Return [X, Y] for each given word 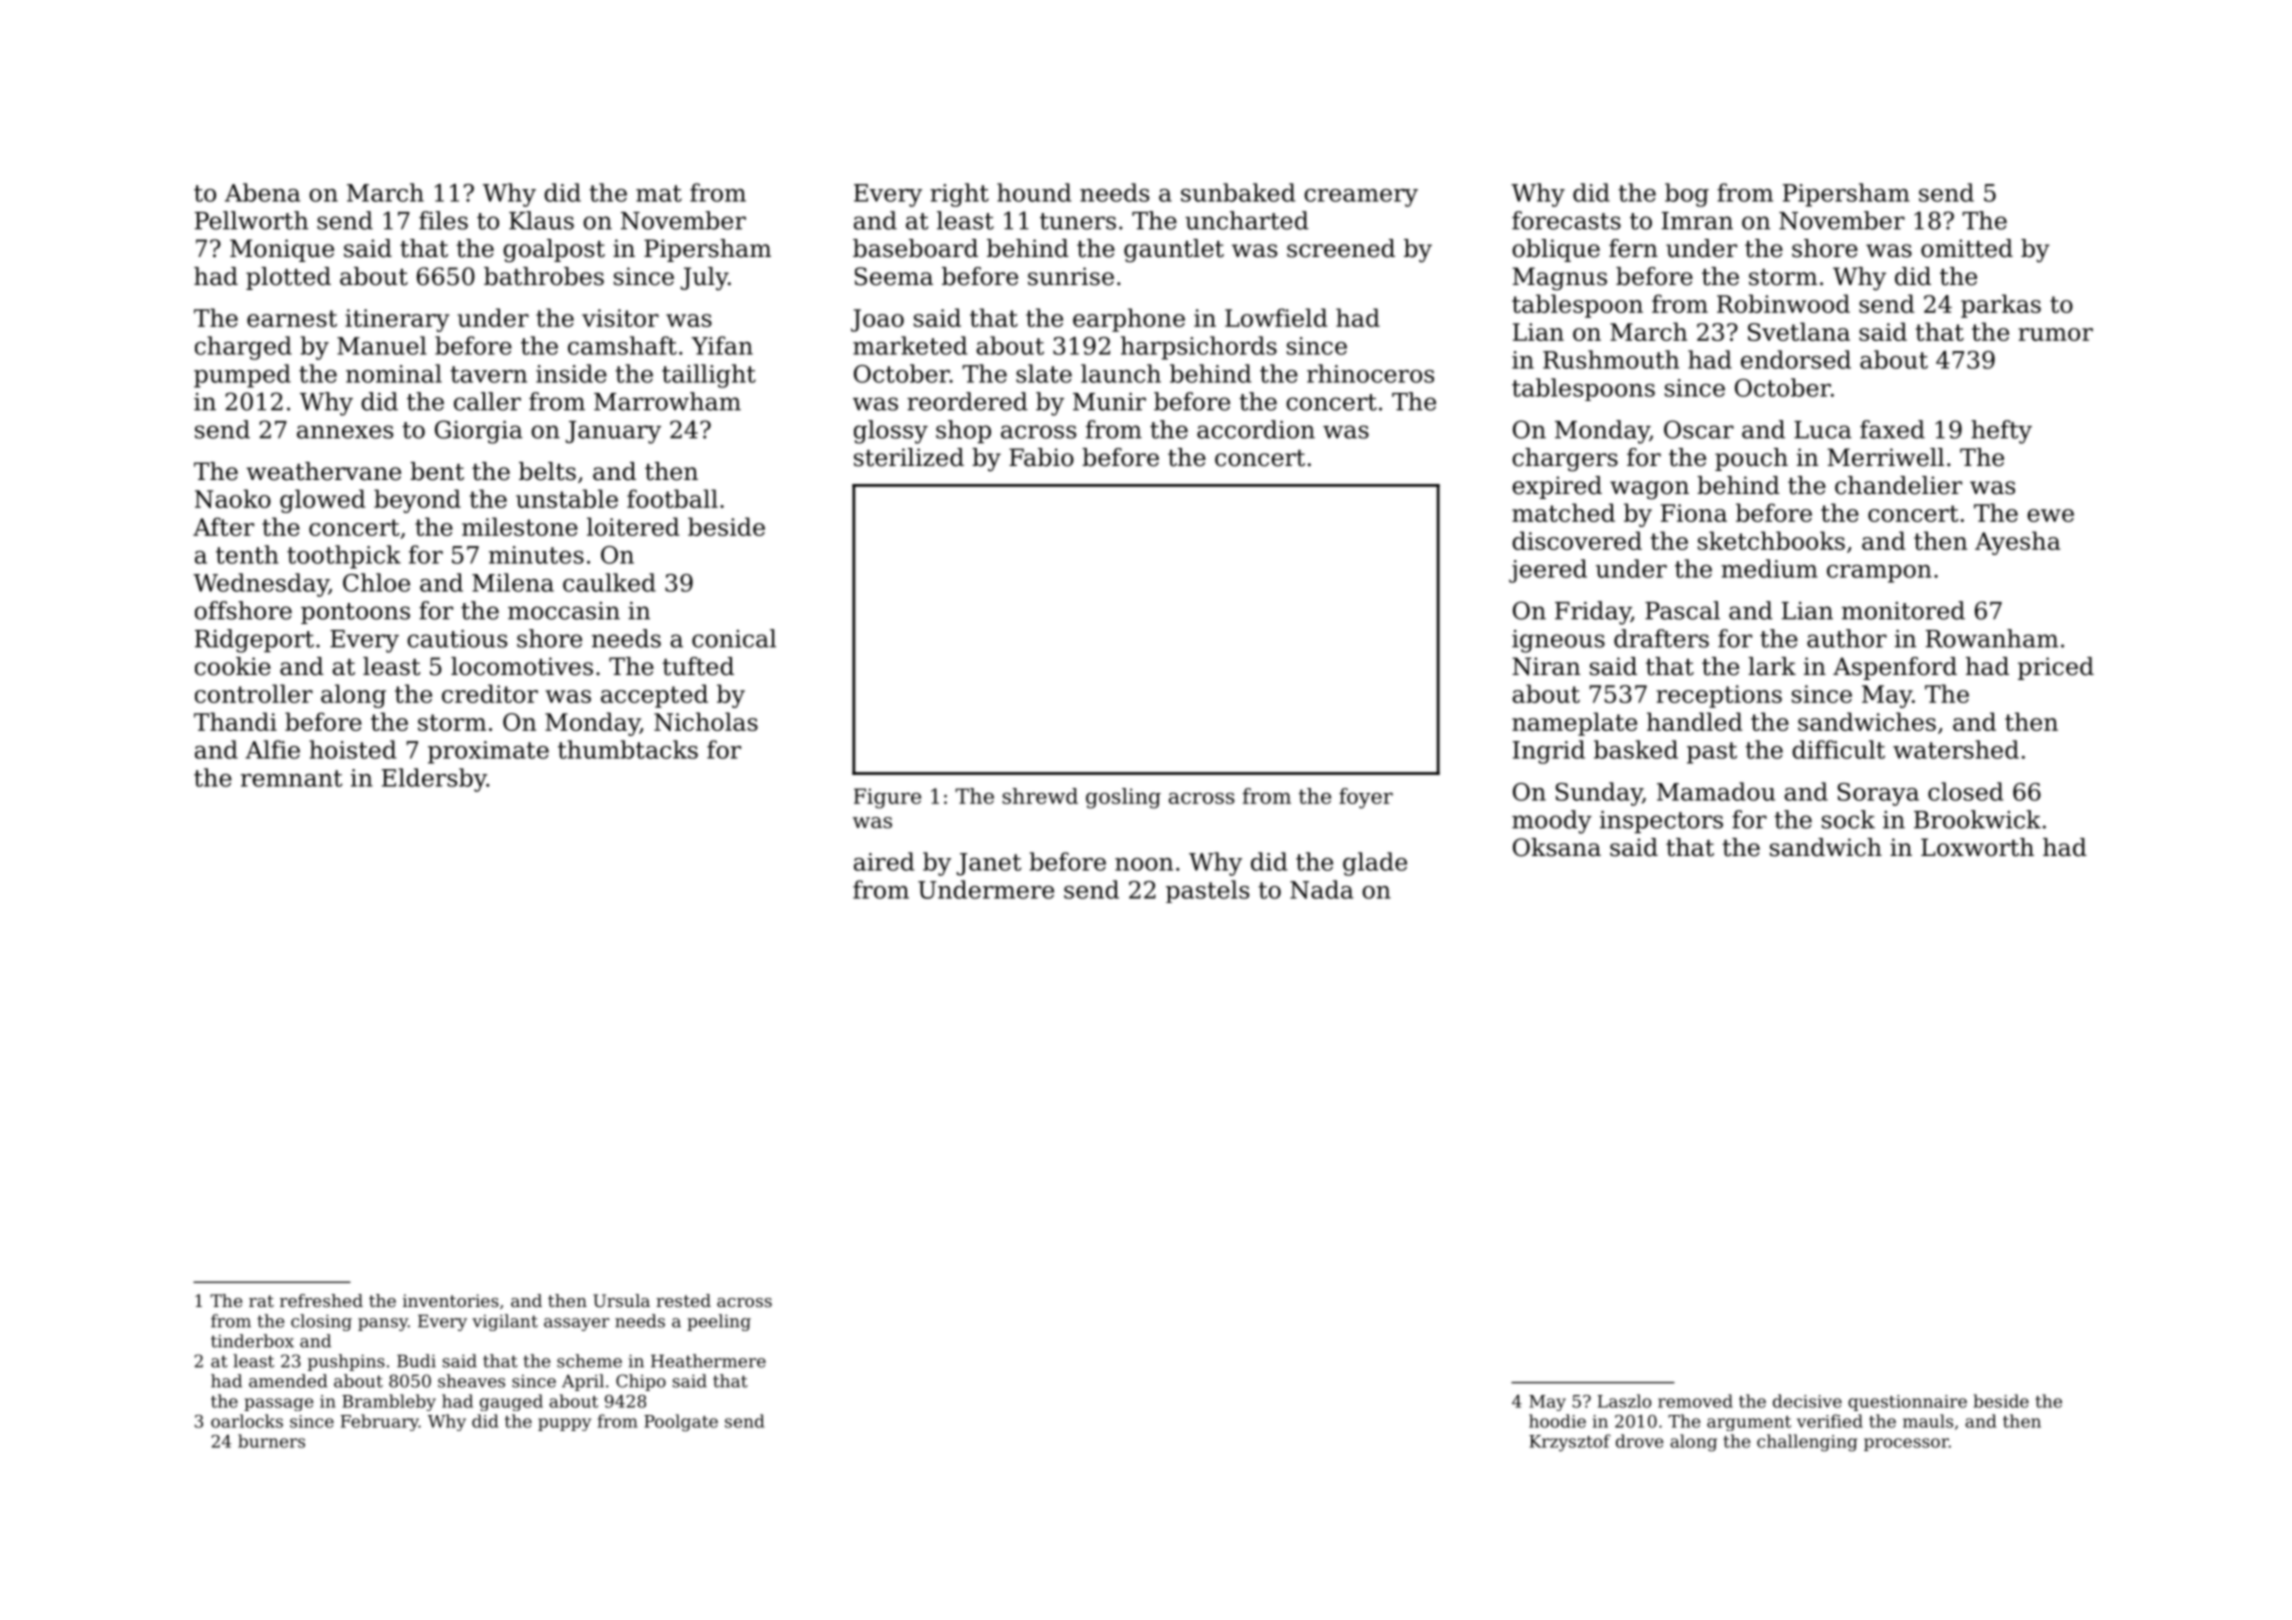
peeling [719, 1322]
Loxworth [1977, 847]
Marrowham [667, 401]
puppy [564, 1424]
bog [1687, 195]
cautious [457, 639]
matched [1563, 512]
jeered [1548, 571]
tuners [1078, 221]
